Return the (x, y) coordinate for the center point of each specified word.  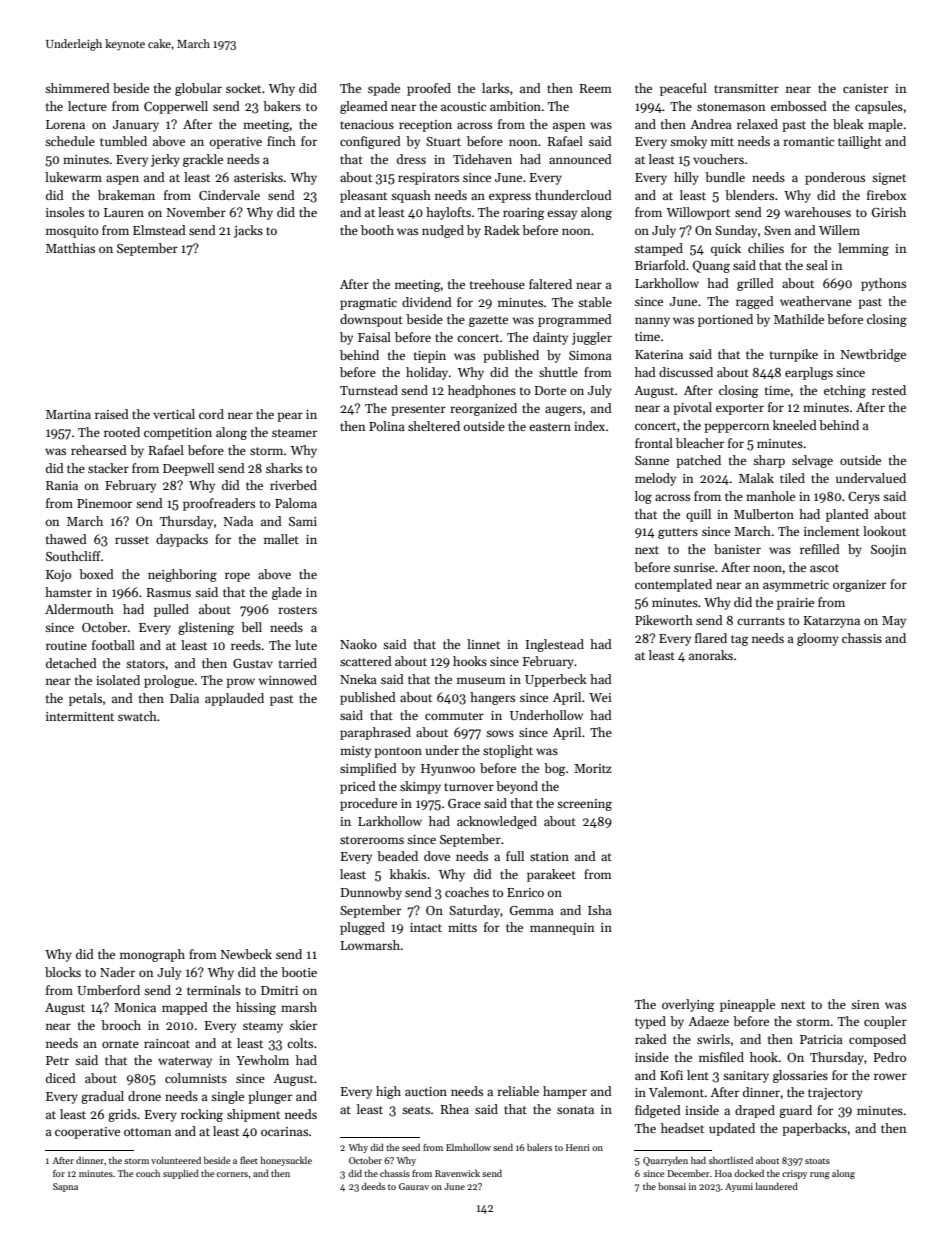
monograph (152, 955)
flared (711, 638)
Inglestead (555, 645)
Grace (464, 803)
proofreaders (219, 504)
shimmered (77, 88)
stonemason (731, 107)
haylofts (448, 213)
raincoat (167, 1043)
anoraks (711, 655)
